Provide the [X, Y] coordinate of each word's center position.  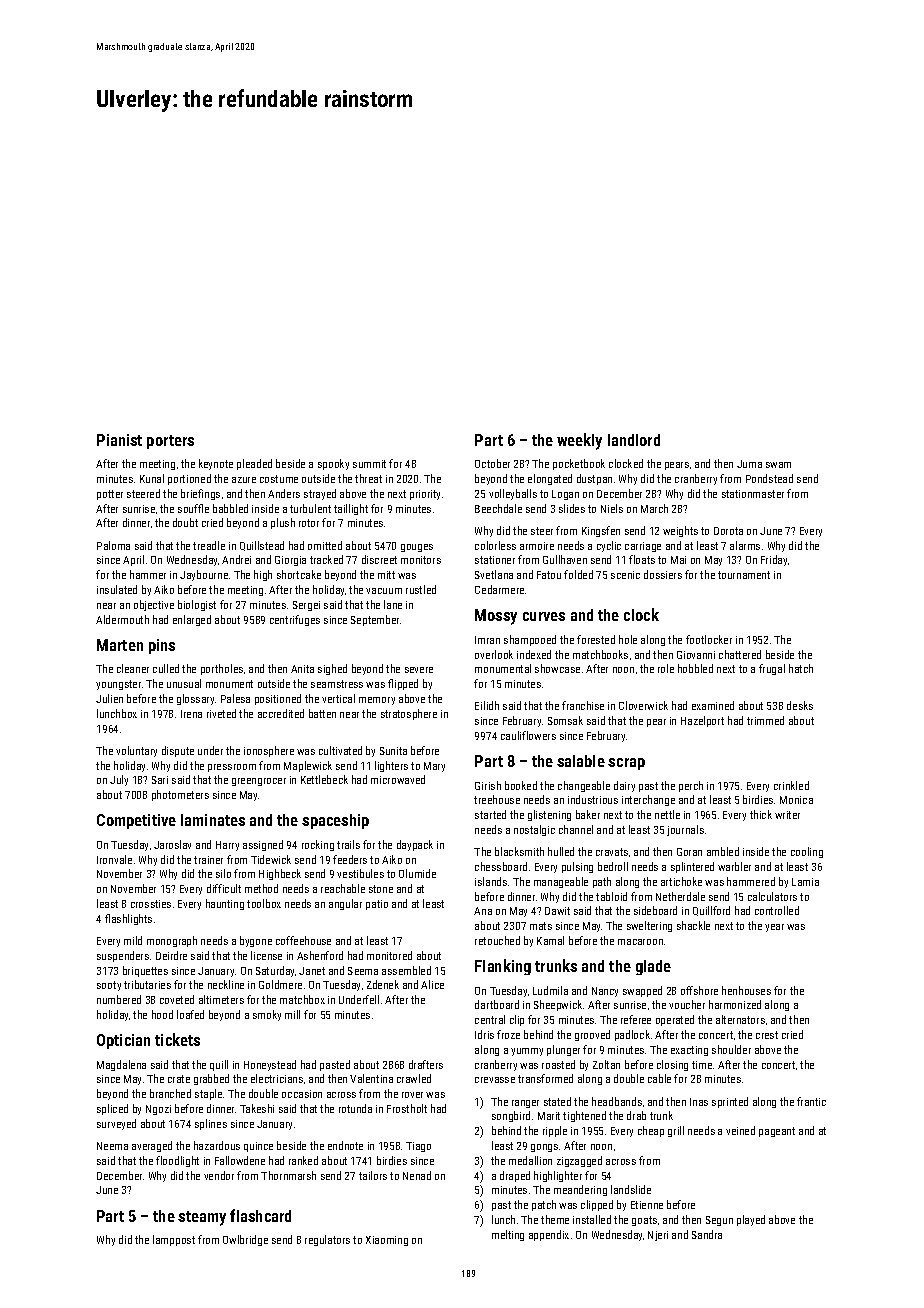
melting [508, 1235]
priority [425, 495]
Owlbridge [245, 1240]
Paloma [113, 545]
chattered [740, 654]
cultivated [340, 750]
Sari [160, 780]
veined [740, 1130]
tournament [744, 575]
